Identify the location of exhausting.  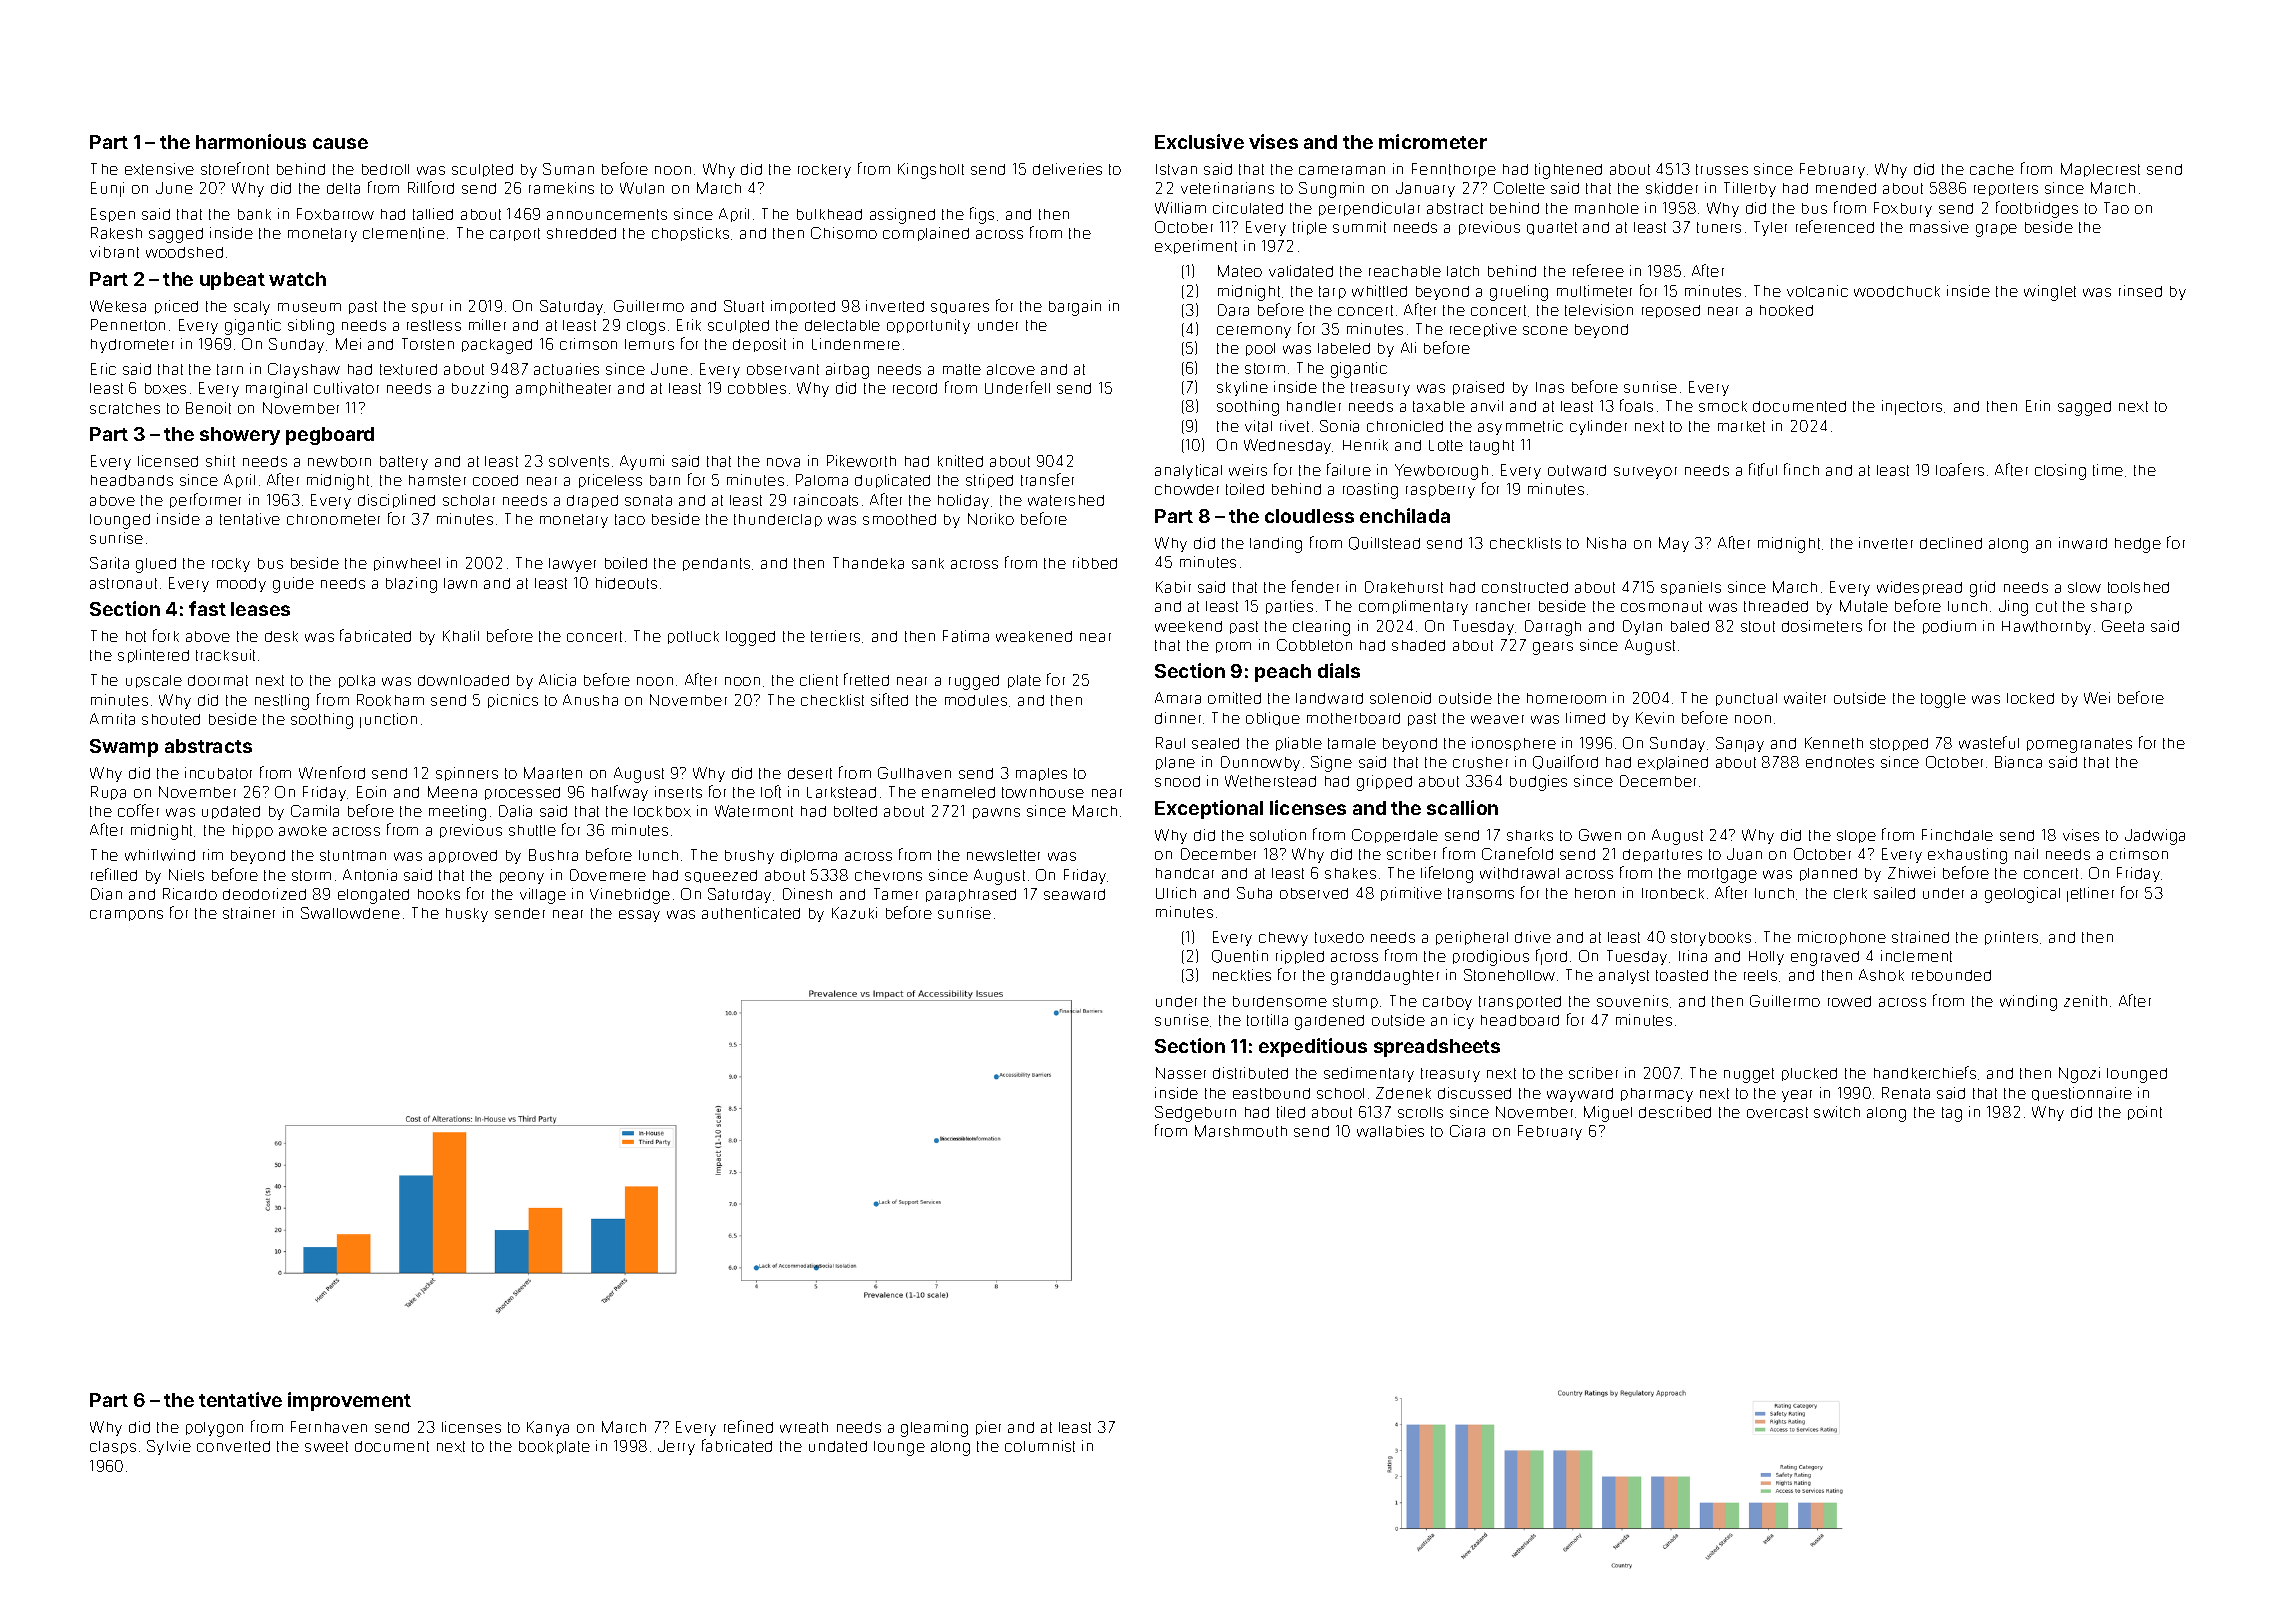
(1967, 856).
